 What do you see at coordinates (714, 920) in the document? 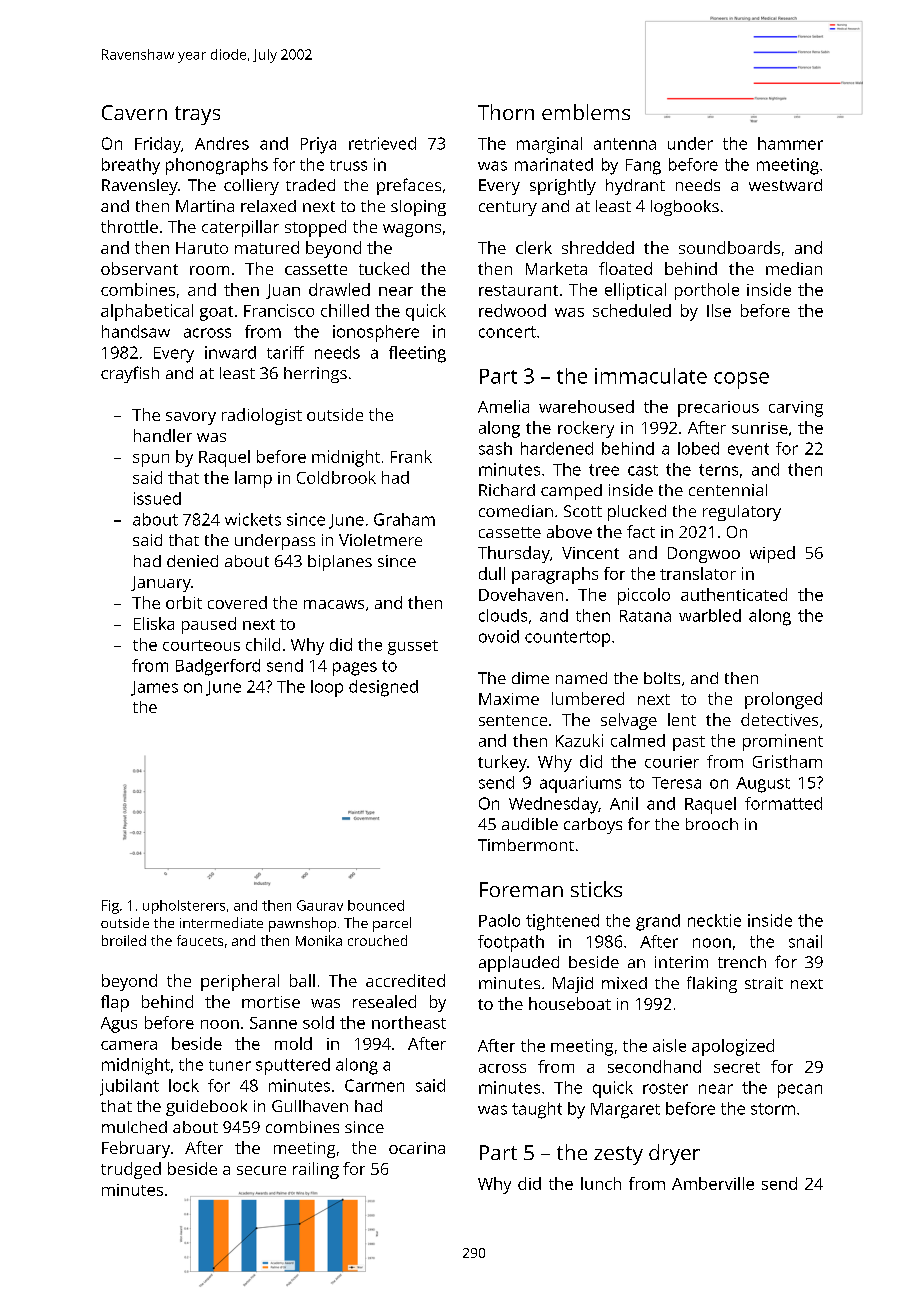
I see `necktie` at bounding box center [714, 920].
